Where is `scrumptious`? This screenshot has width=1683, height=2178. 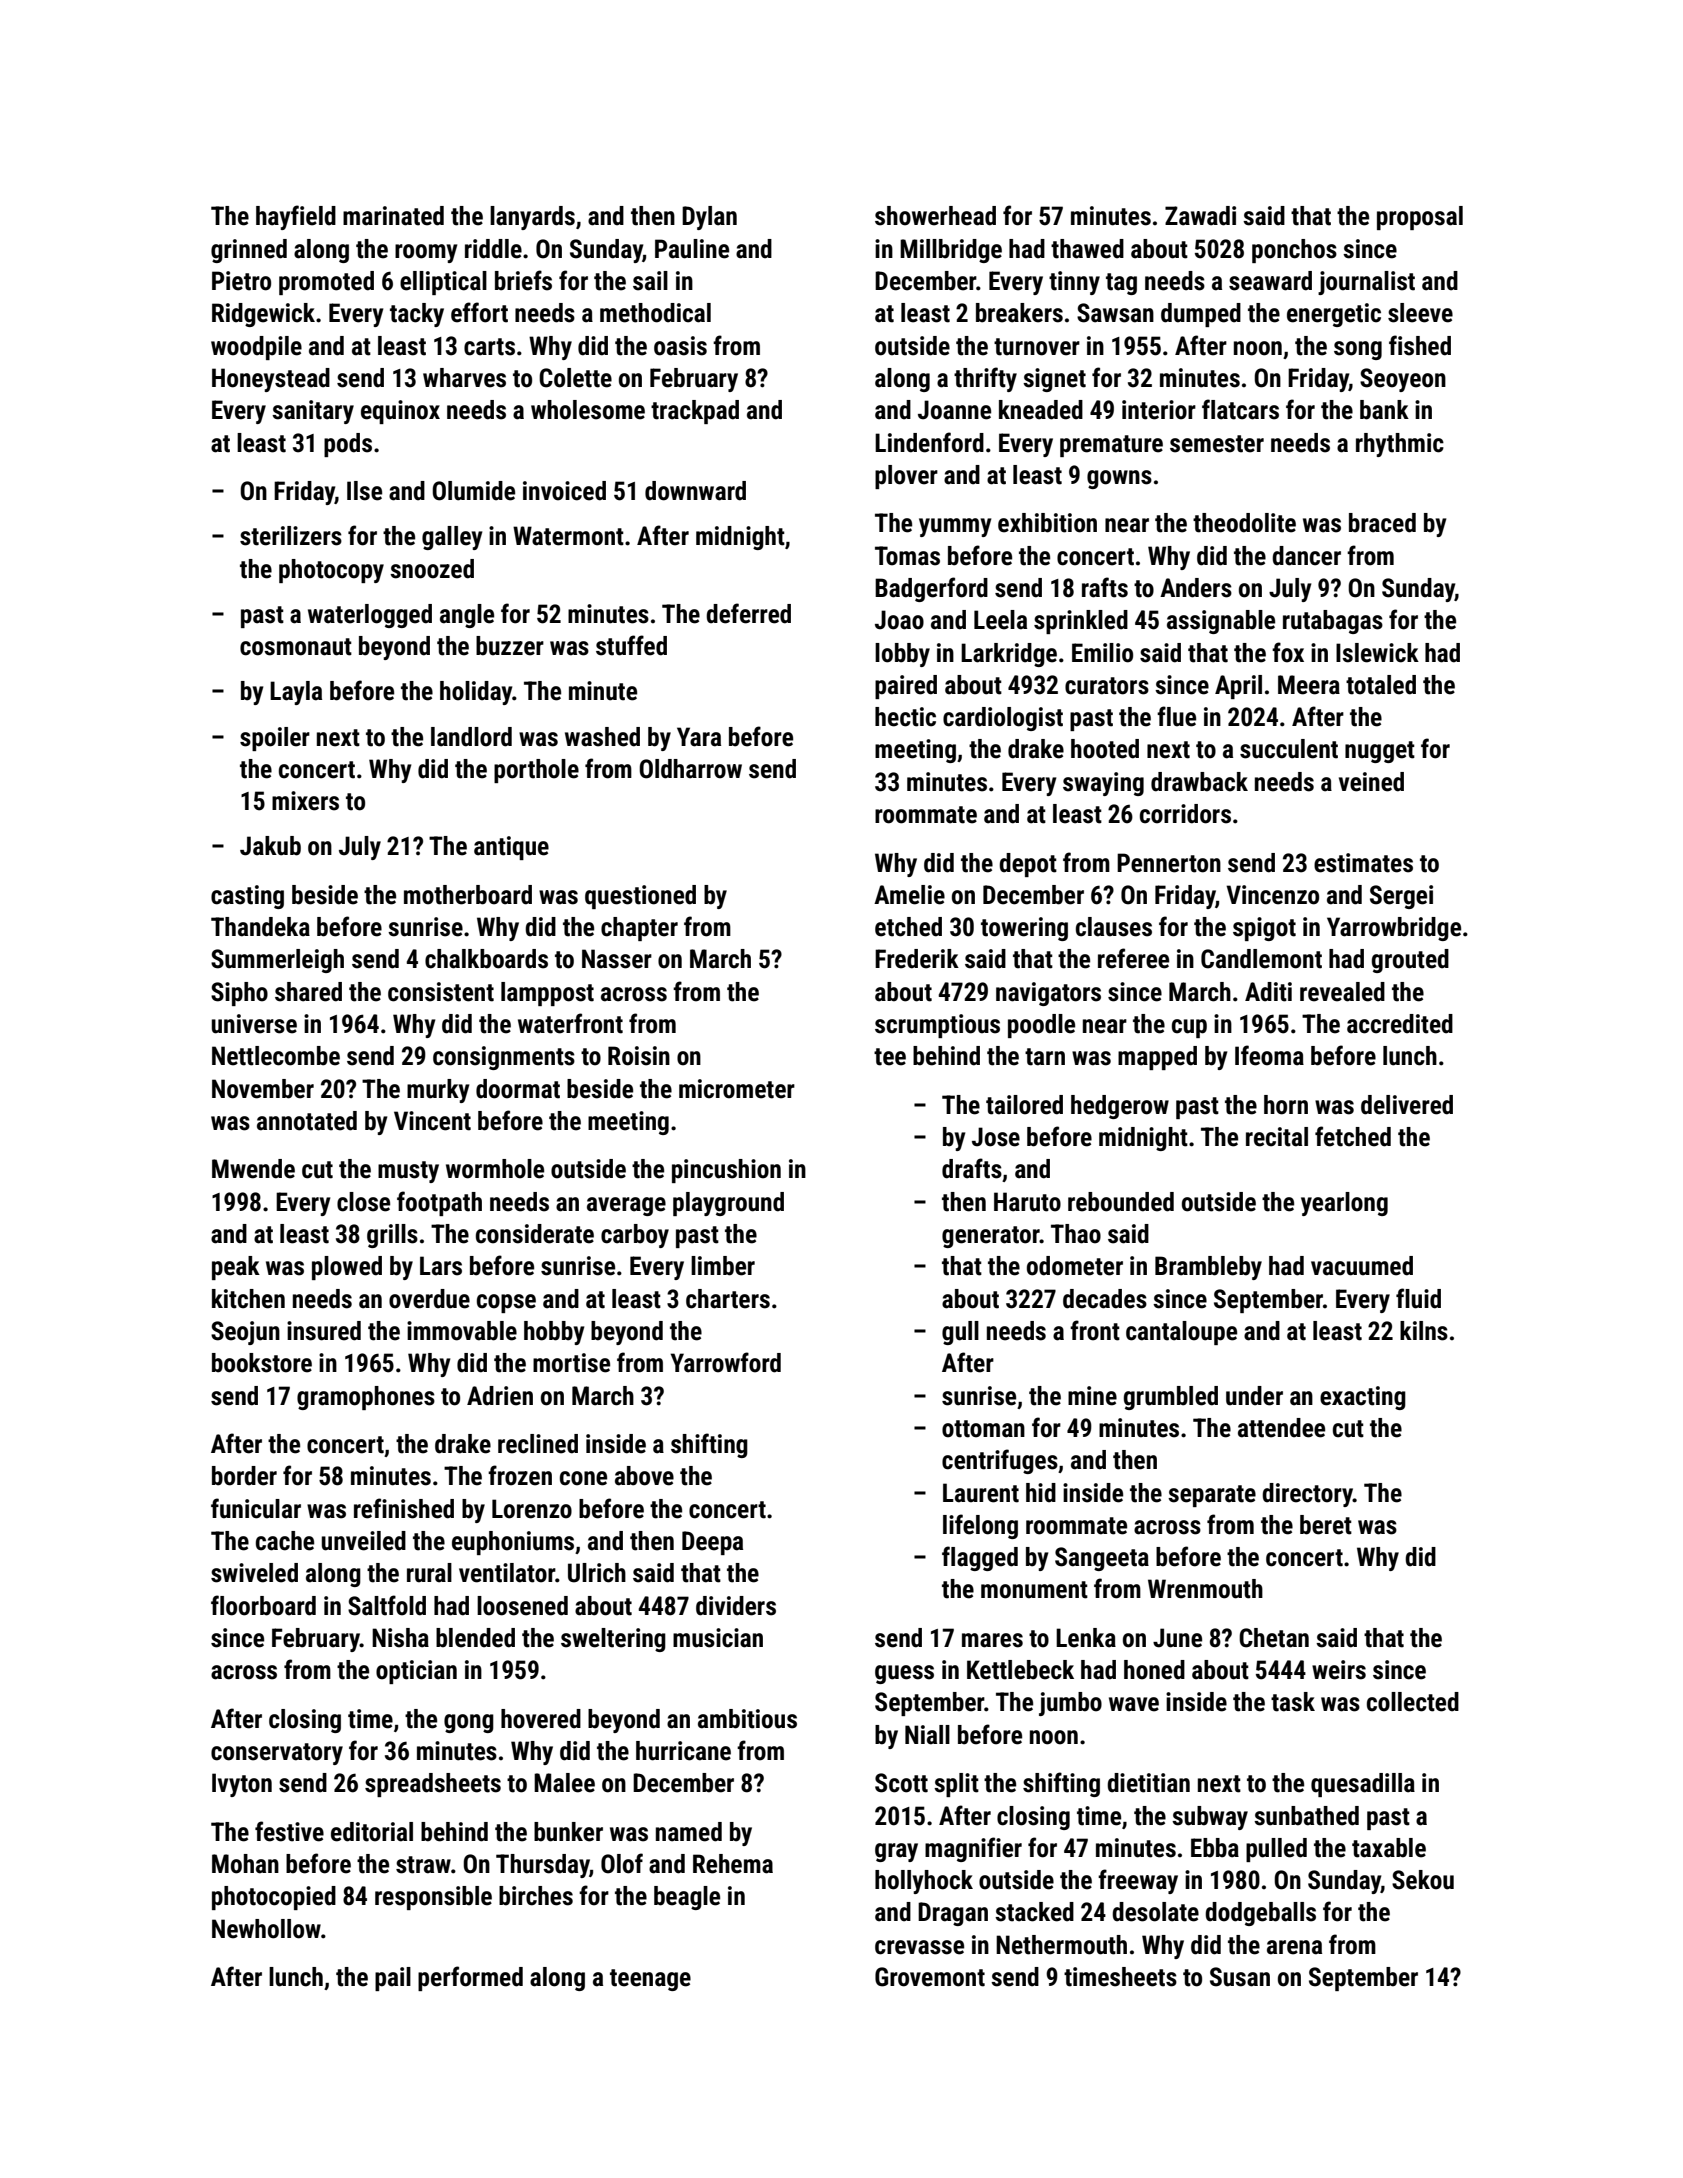 scrumptious is located at coordinates (937, 1026).
